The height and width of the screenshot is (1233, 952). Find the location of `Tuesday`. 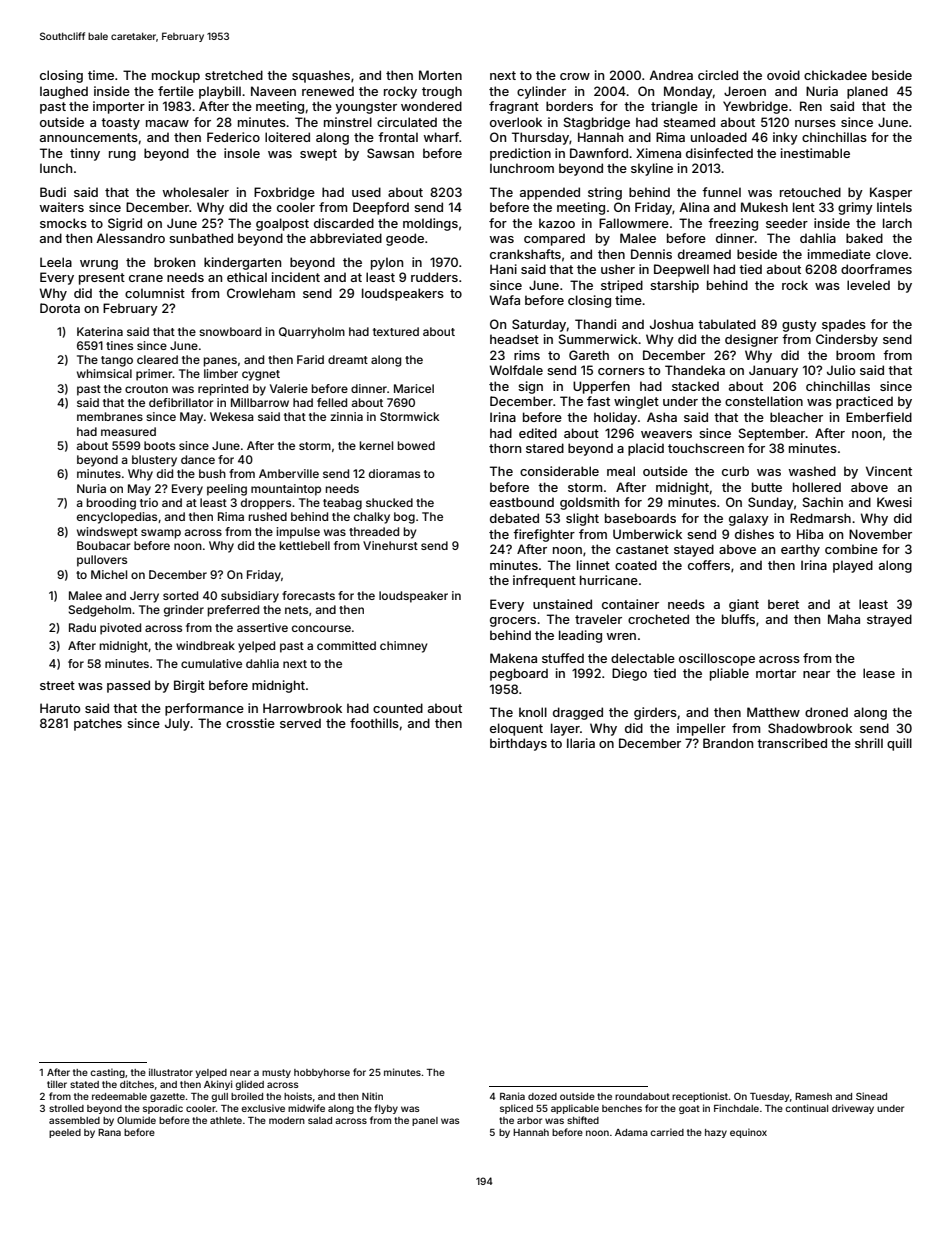

Tuesday is located at coordinates (769, 1097).
